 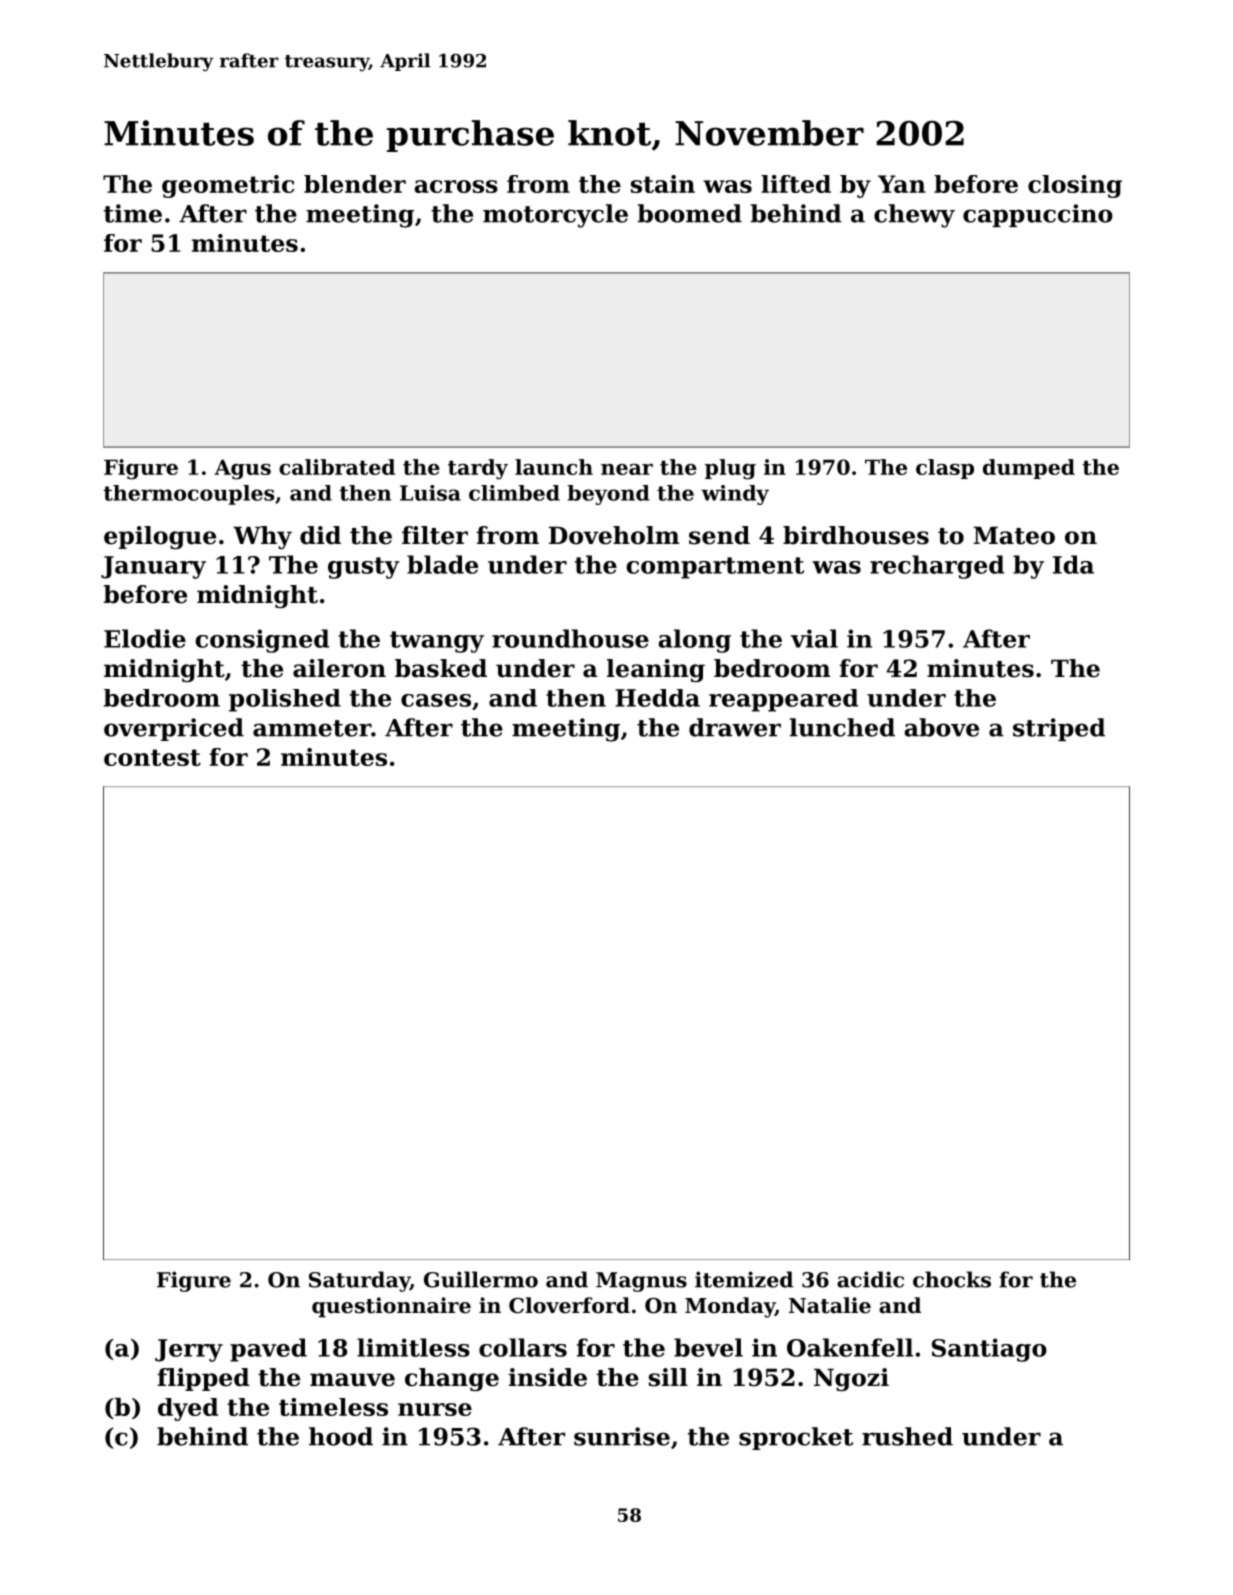 What do you see at coordinates (796, 184) in the document?
I see `lifted` at bounding box center [796, 184].
